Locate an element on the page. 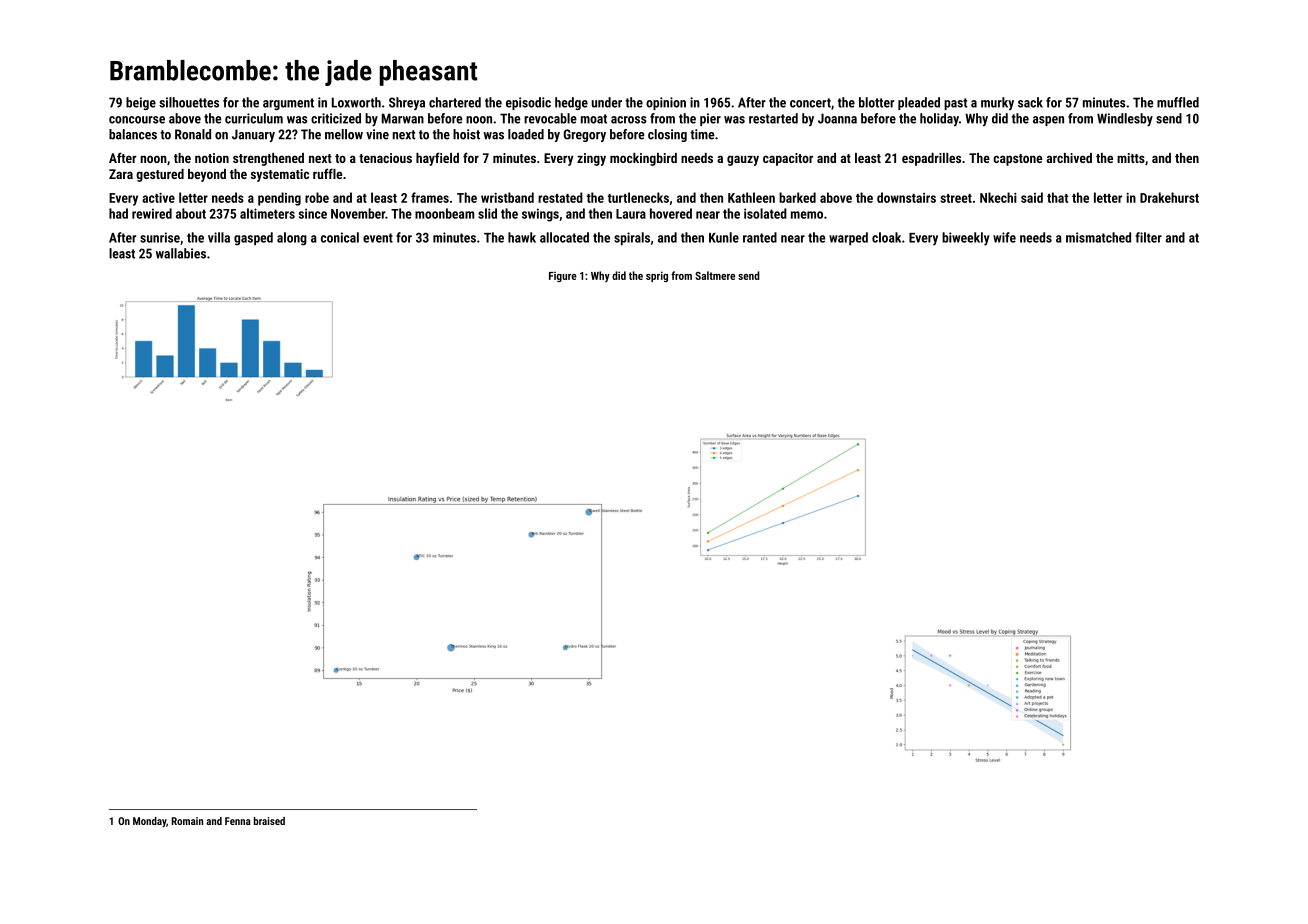 The image size is (1308, 924). silhouettes is located at coordinates (189, 102).
